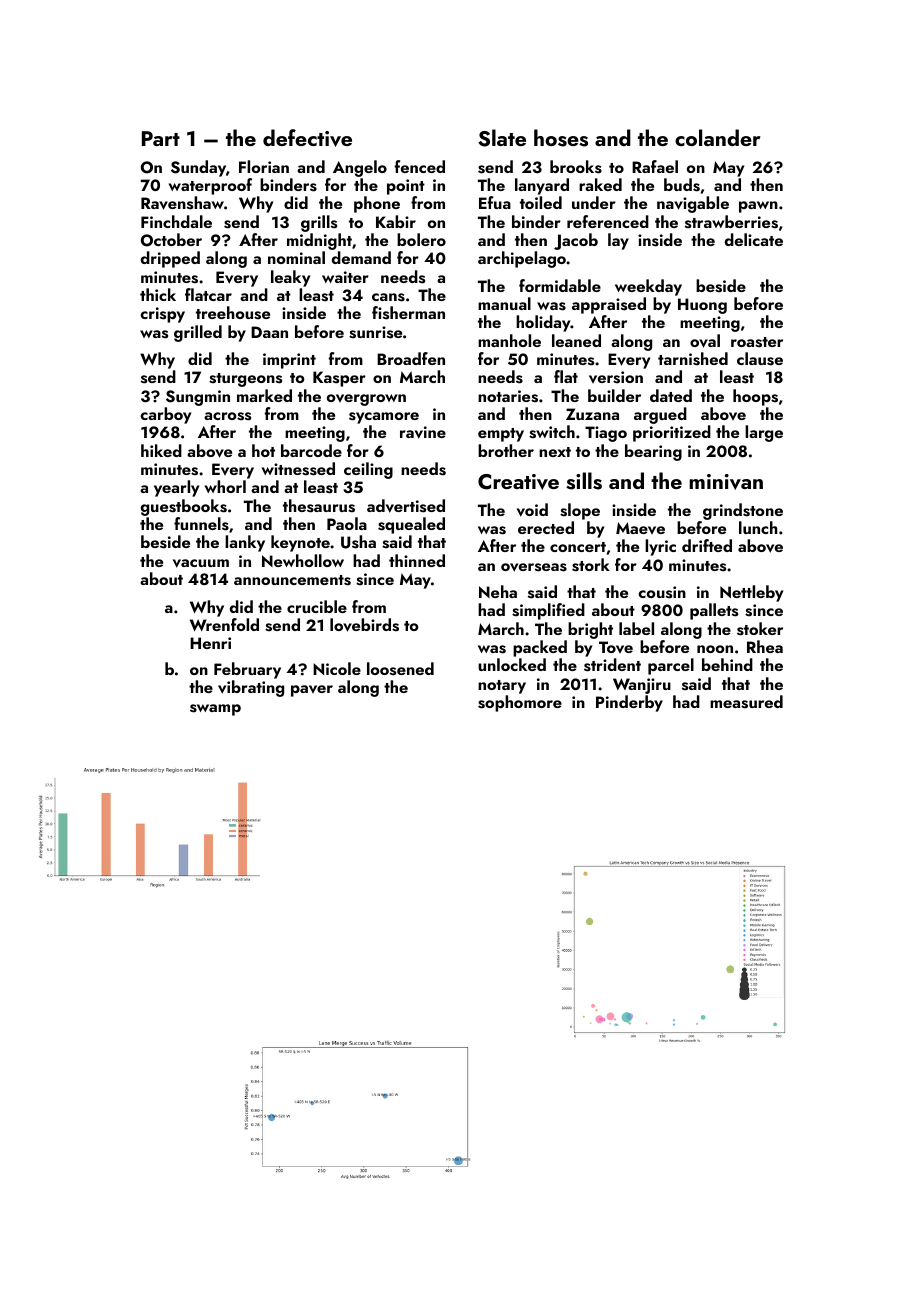  Describe the element at coordinates (307, 138) in the image. I see `defective` at that location.
